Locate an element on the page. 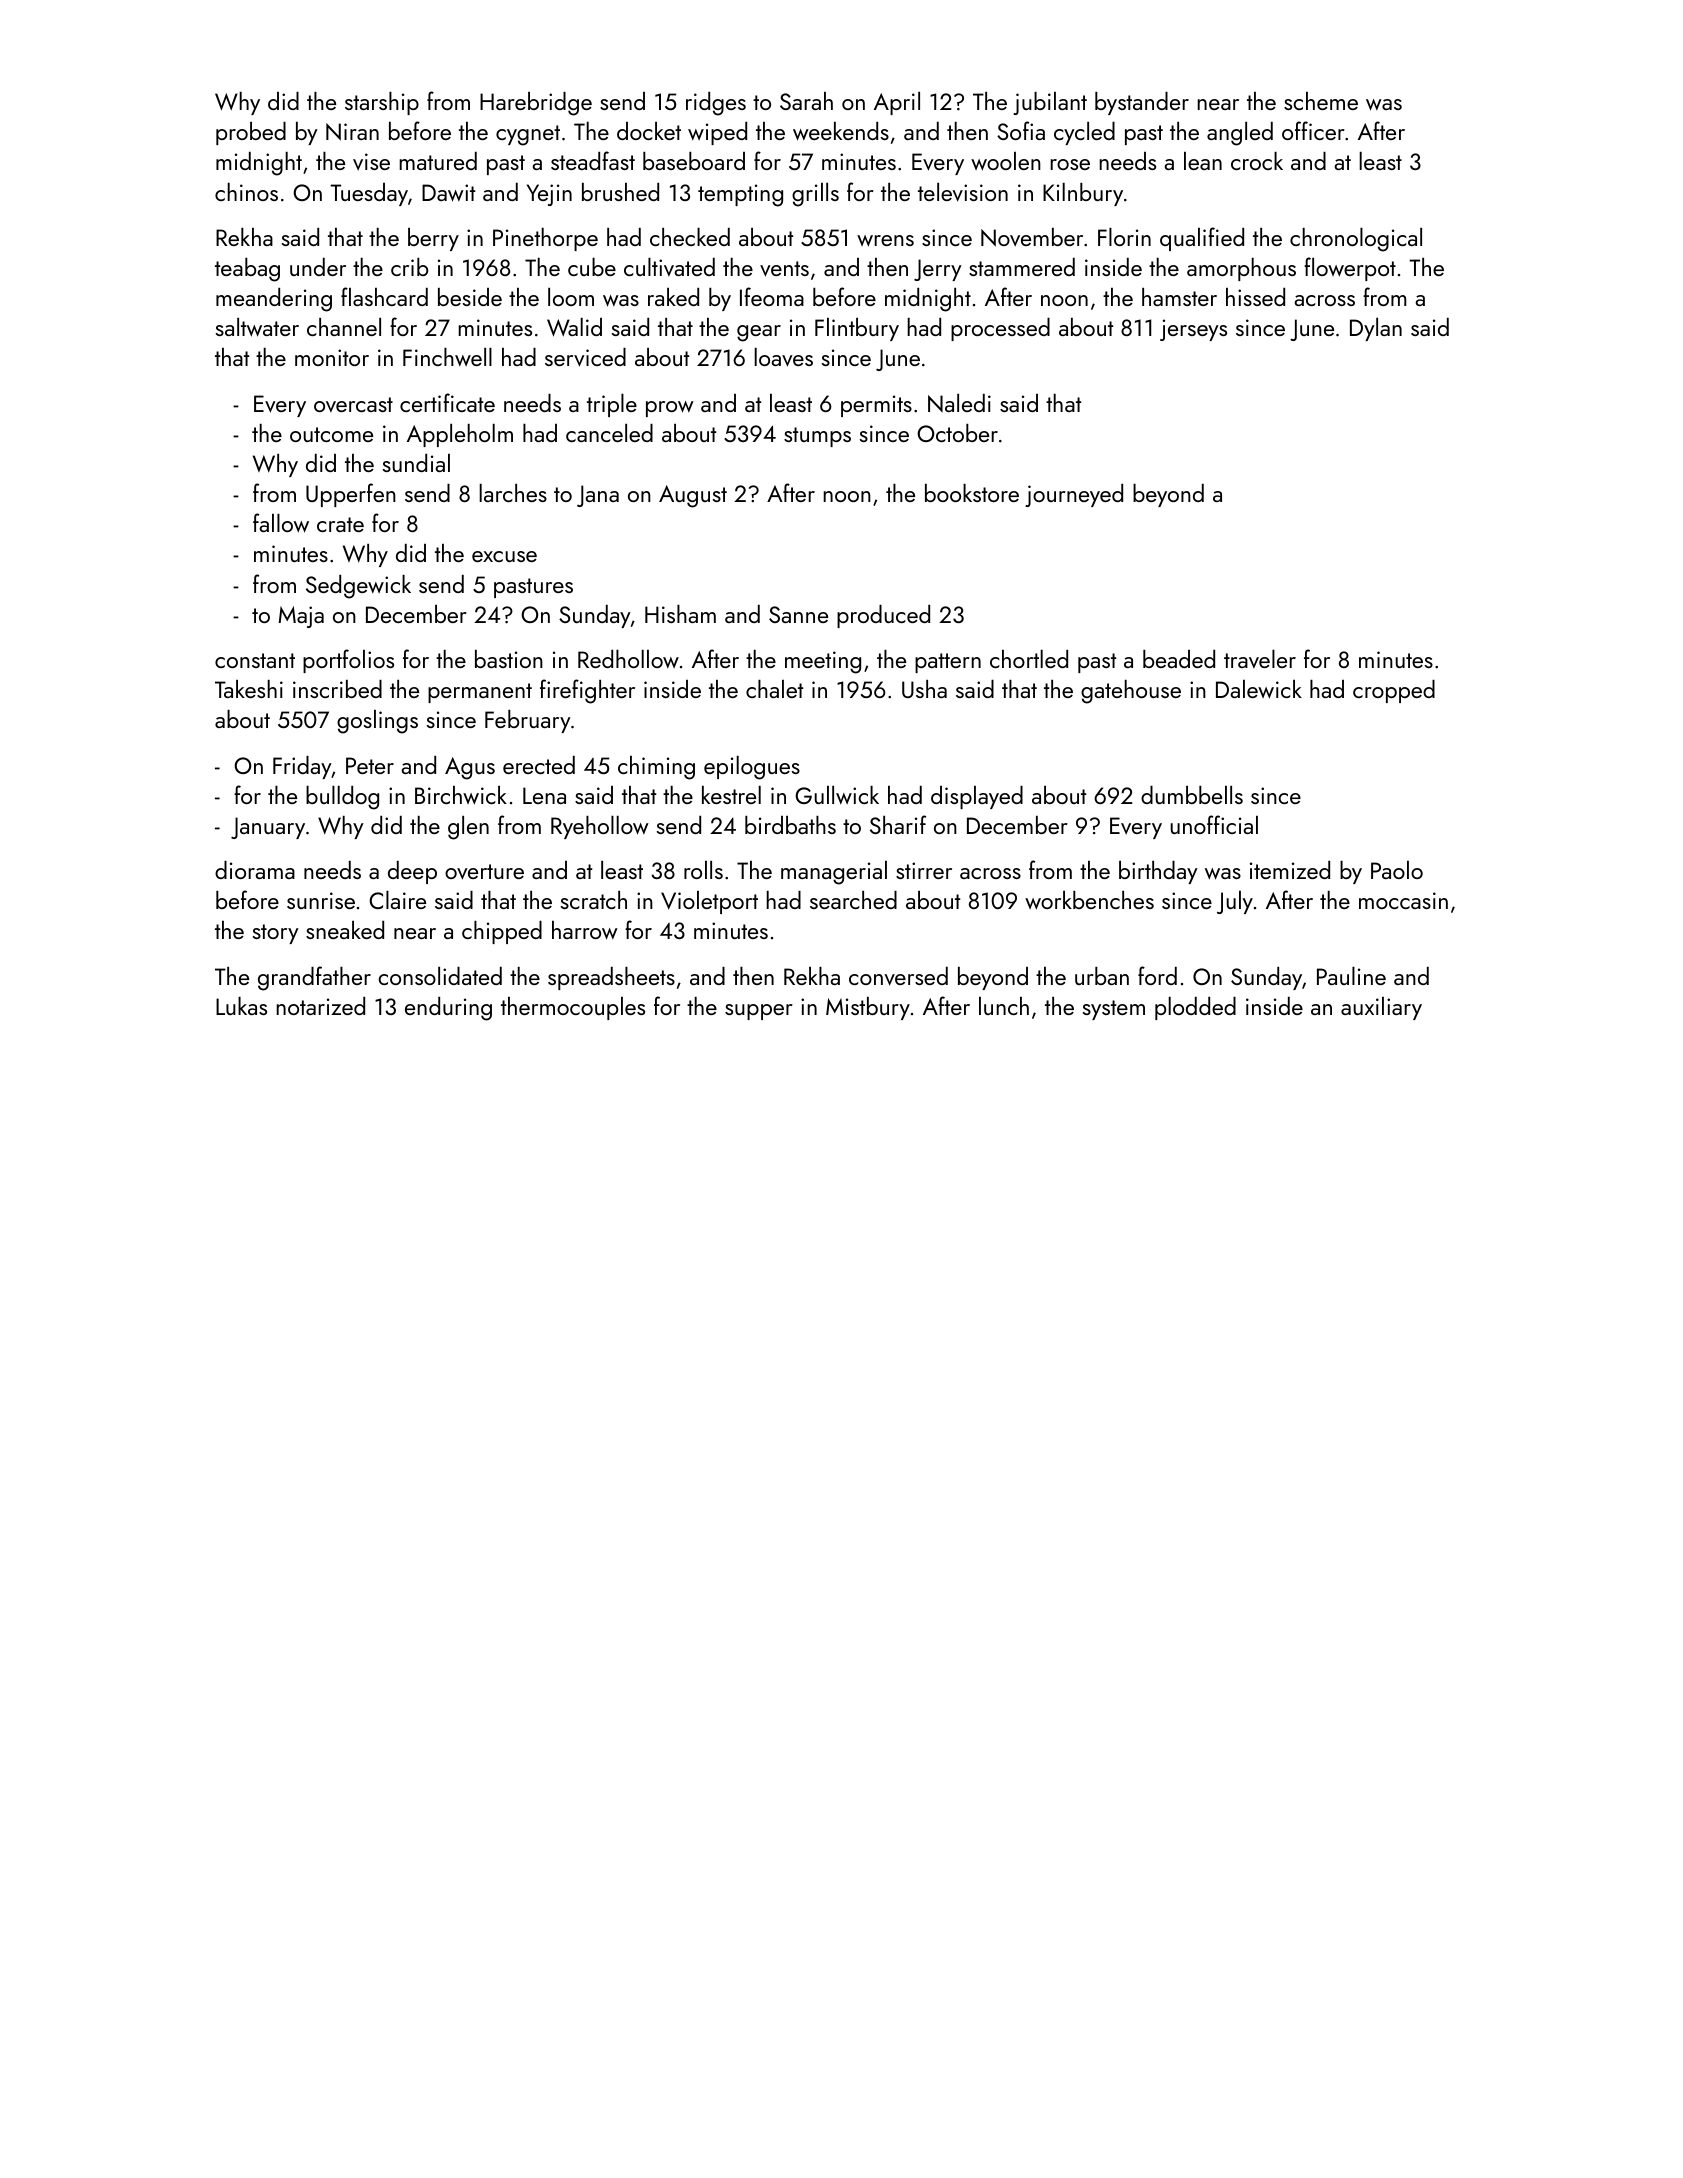  scheme is located at coordinates (1321, 101).
